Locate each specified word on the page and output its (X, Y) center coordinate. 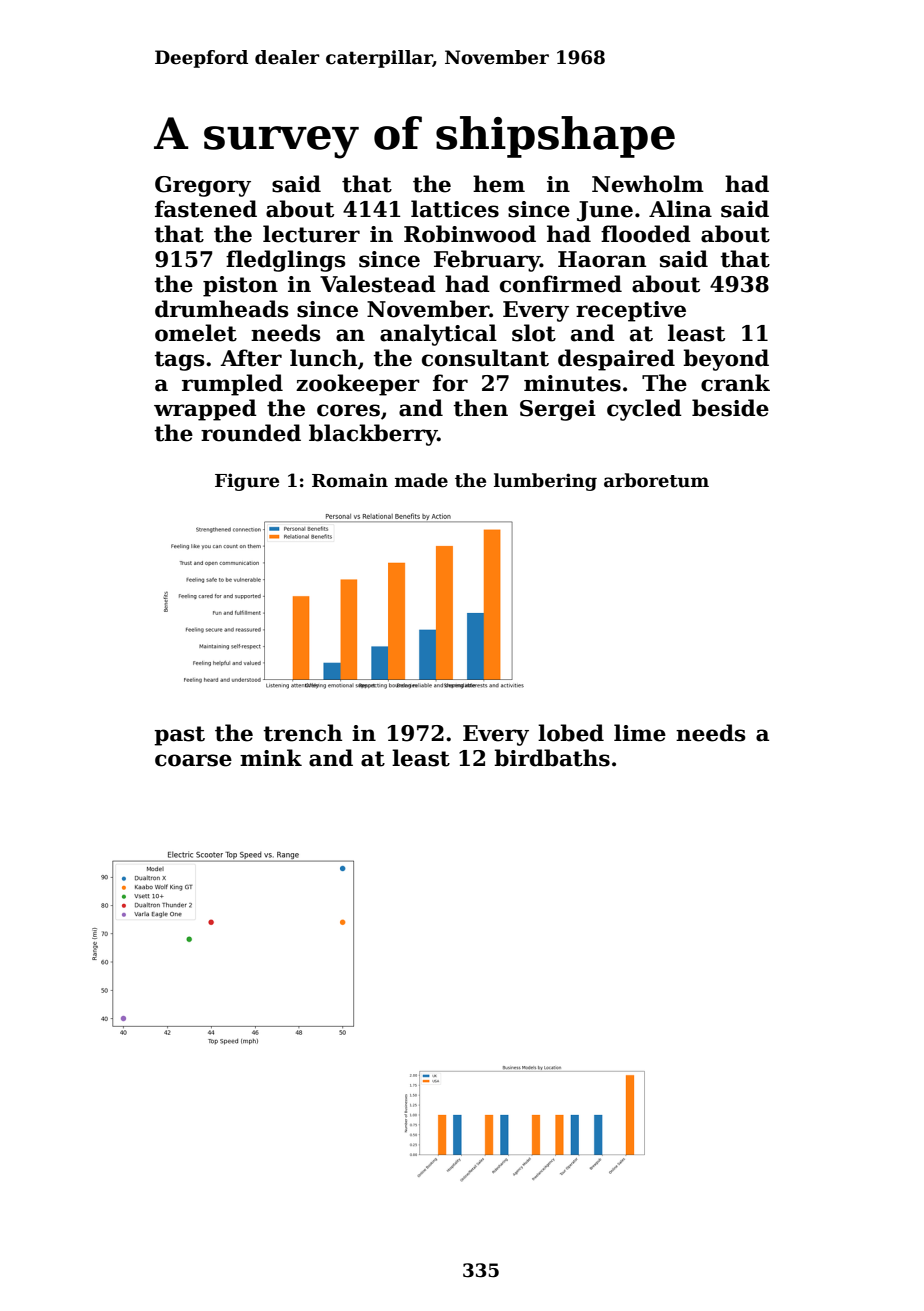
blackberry (373, 435)
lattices (455, 209)
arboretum (656, 480)
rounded (251, 433)
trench (302, 733)
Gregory (203, 186)
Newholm (648, 184)
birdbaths (552, 758)
